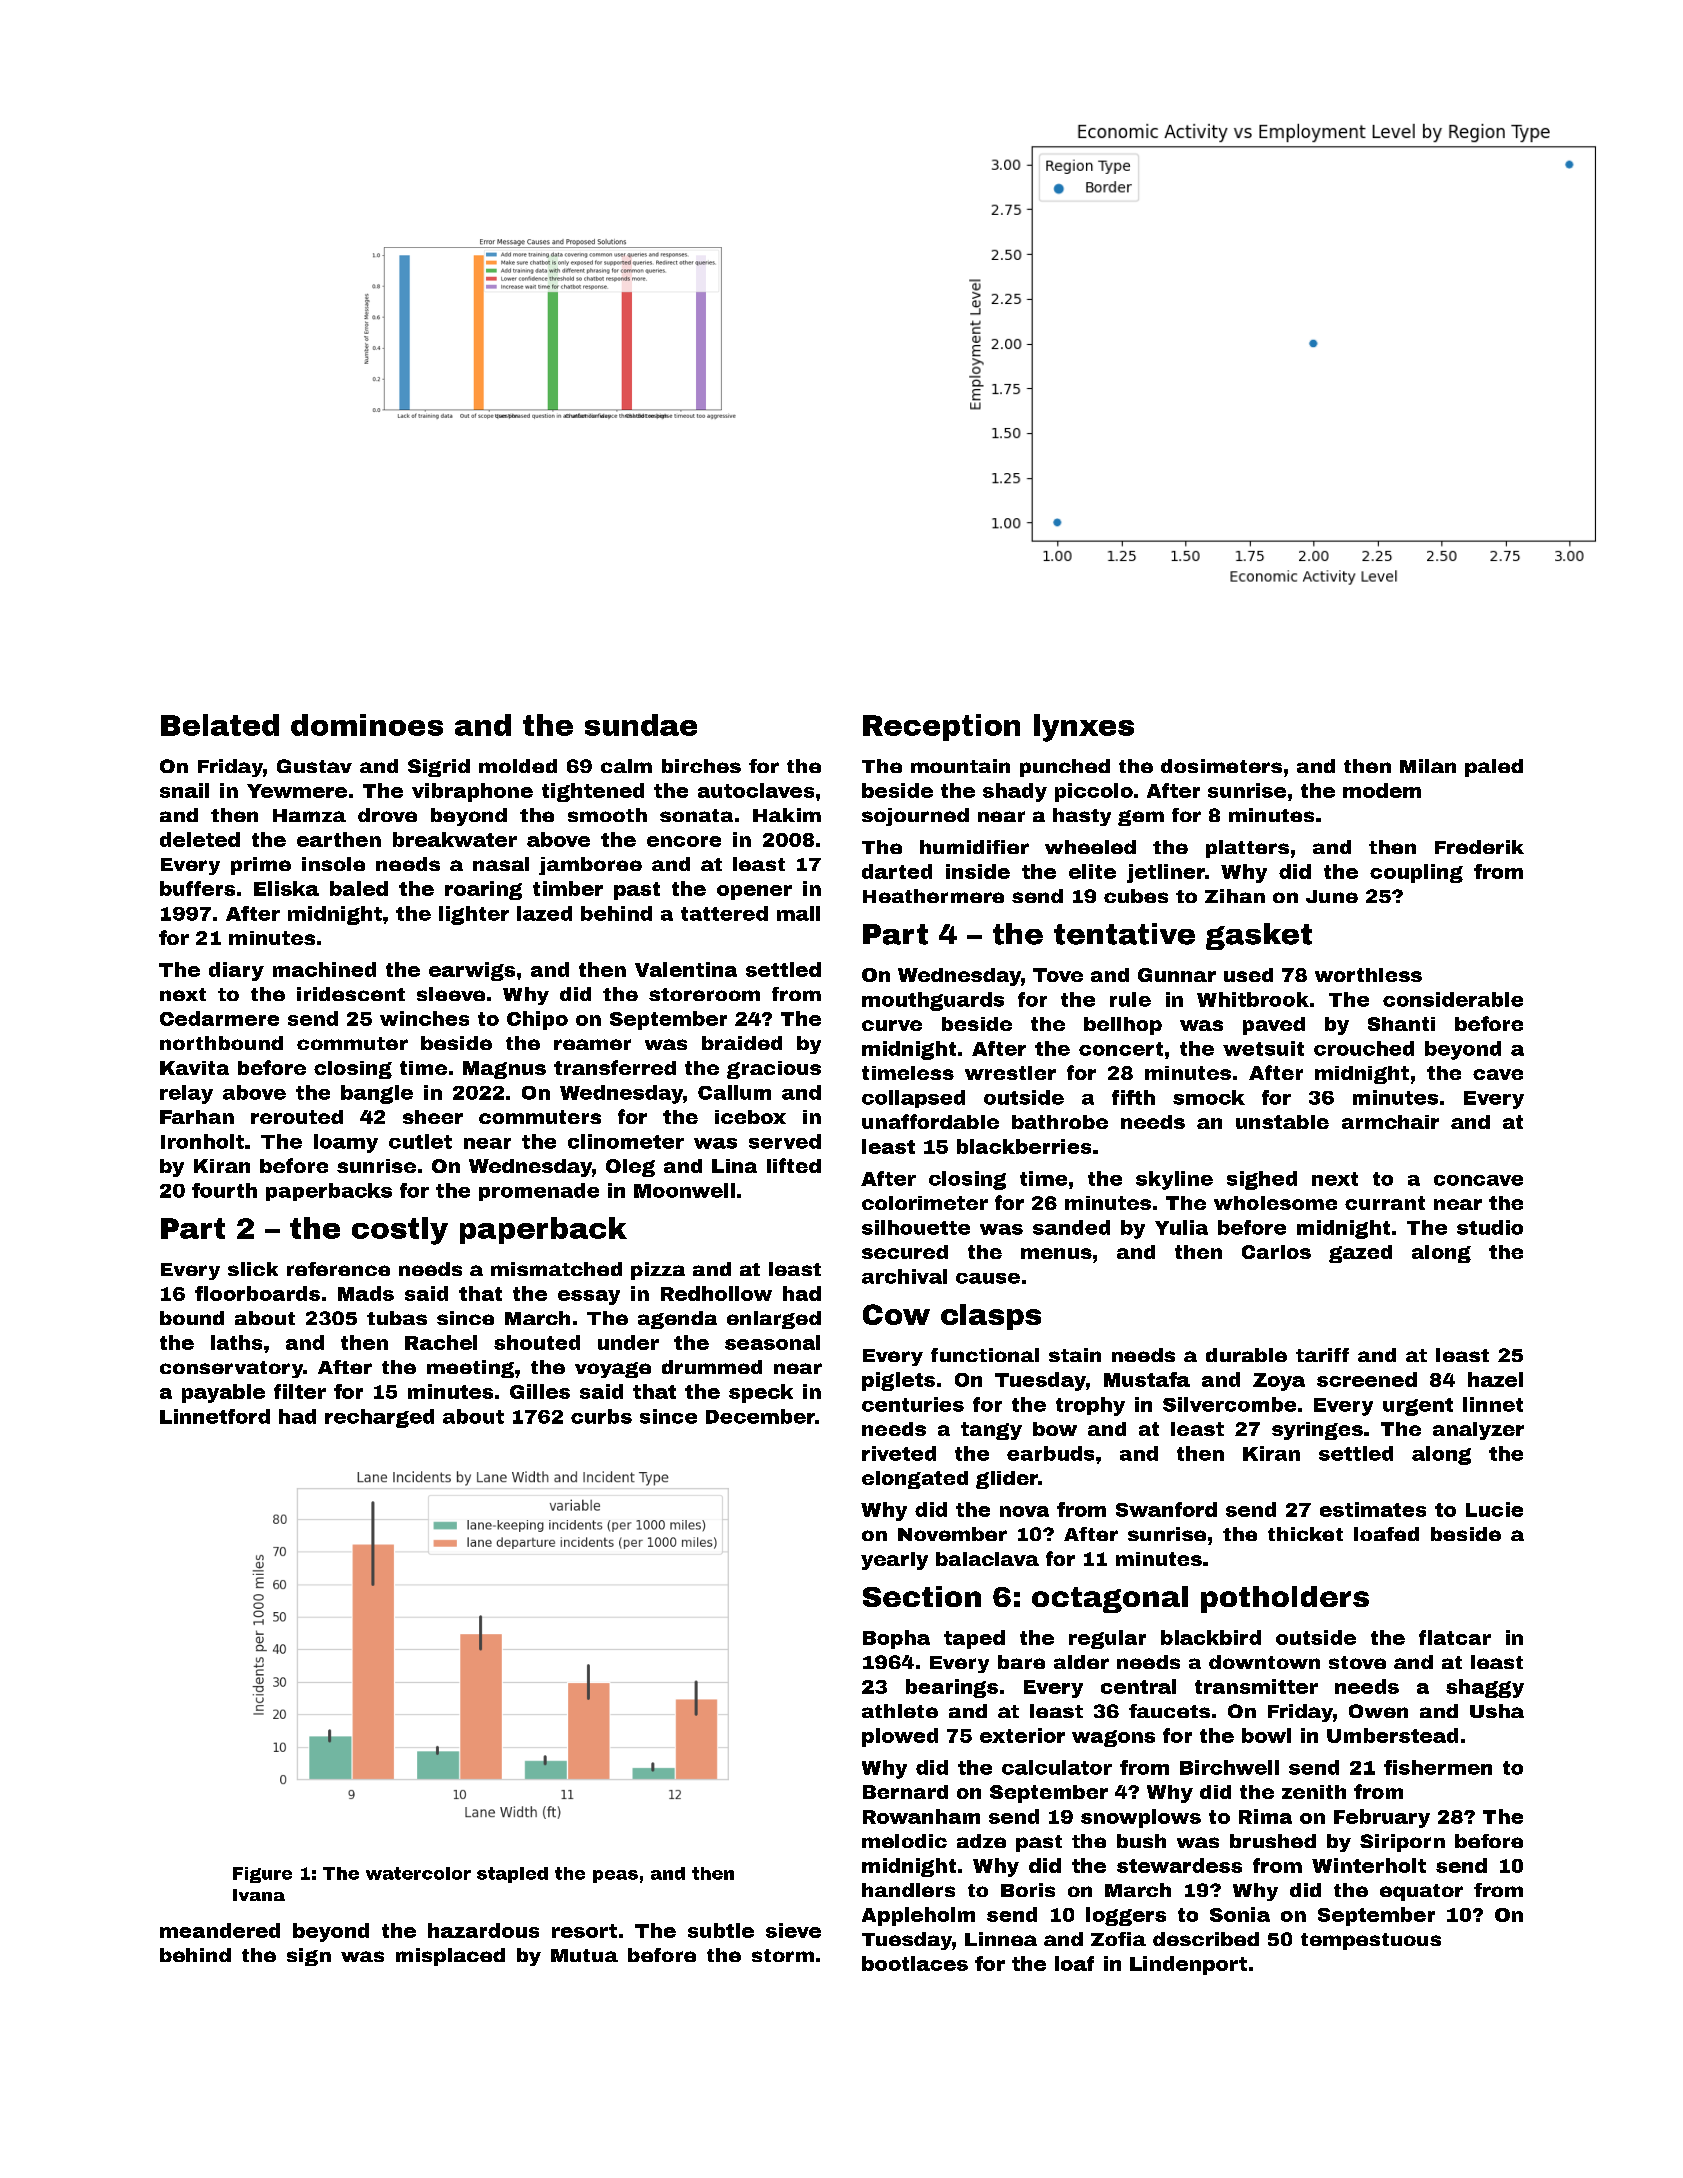 The height and width of the screenshot is (2178, 1683). I want to click on tangy, so click(991, 1431).
